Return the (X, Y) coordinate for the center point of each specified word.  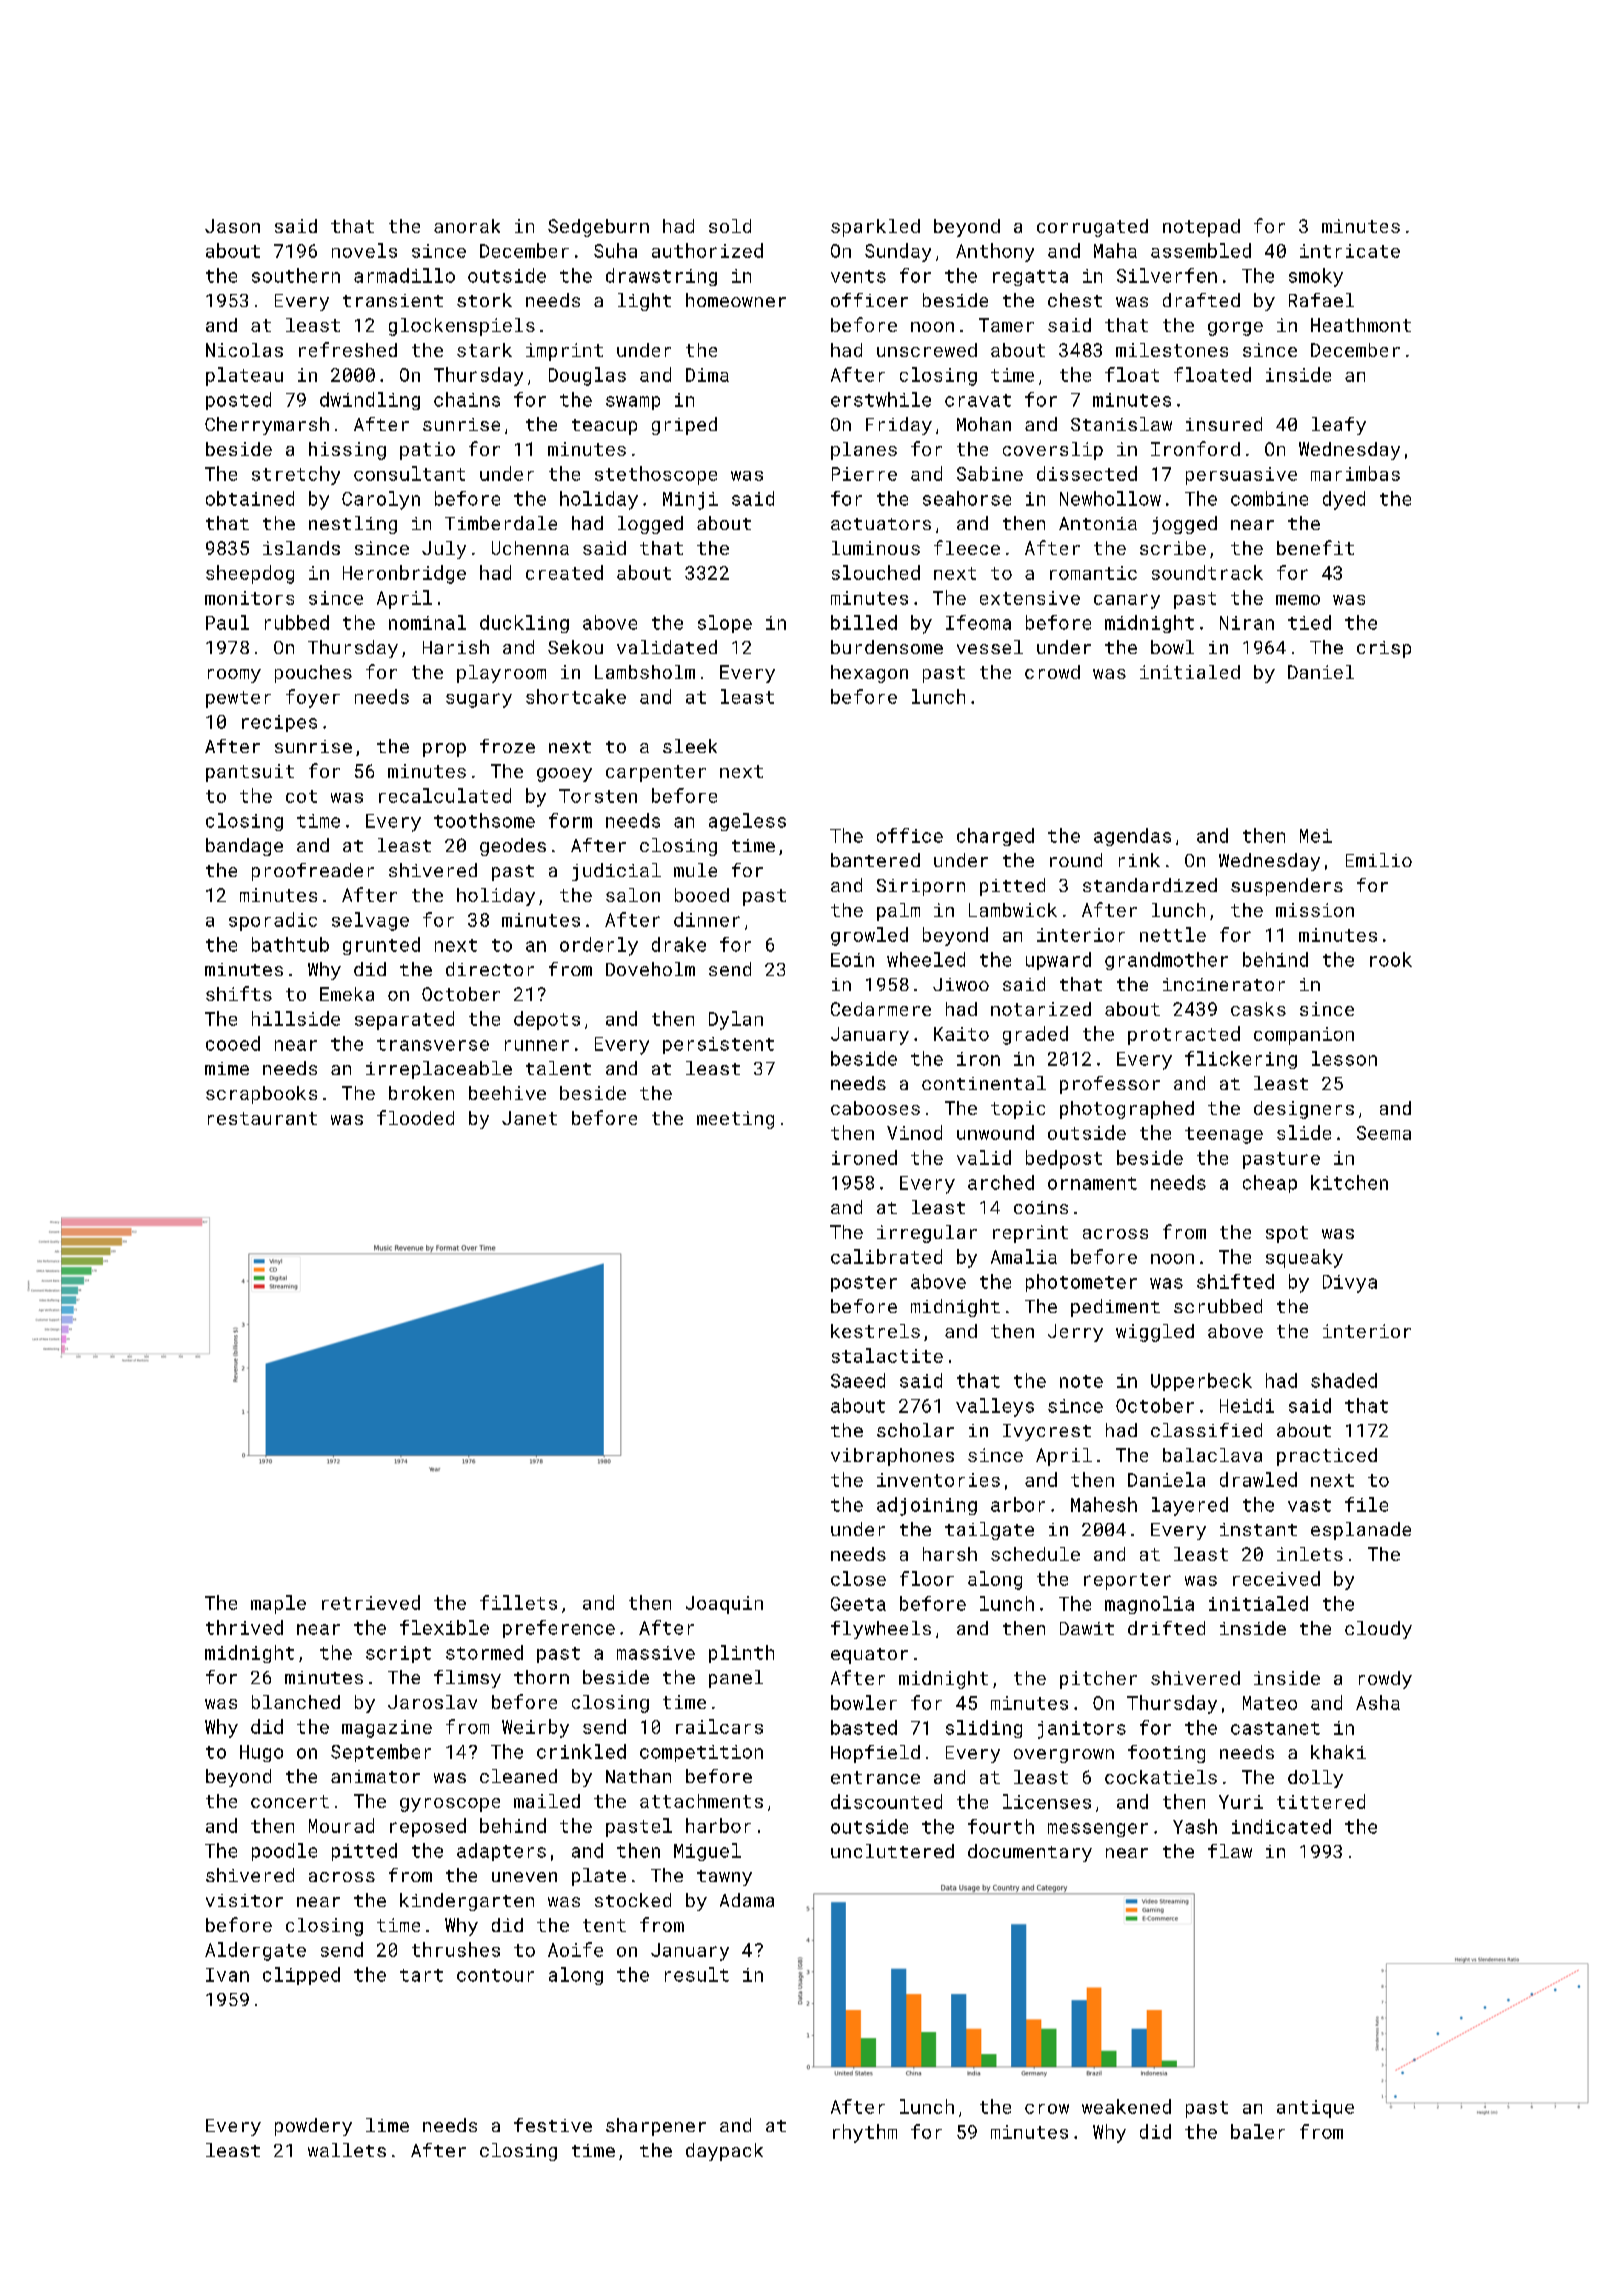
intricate (1350, 251)
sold (730, 226)
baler (1258, 2131)
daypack (724, 2152)
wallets (347, 2150)
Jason (232, 226)
